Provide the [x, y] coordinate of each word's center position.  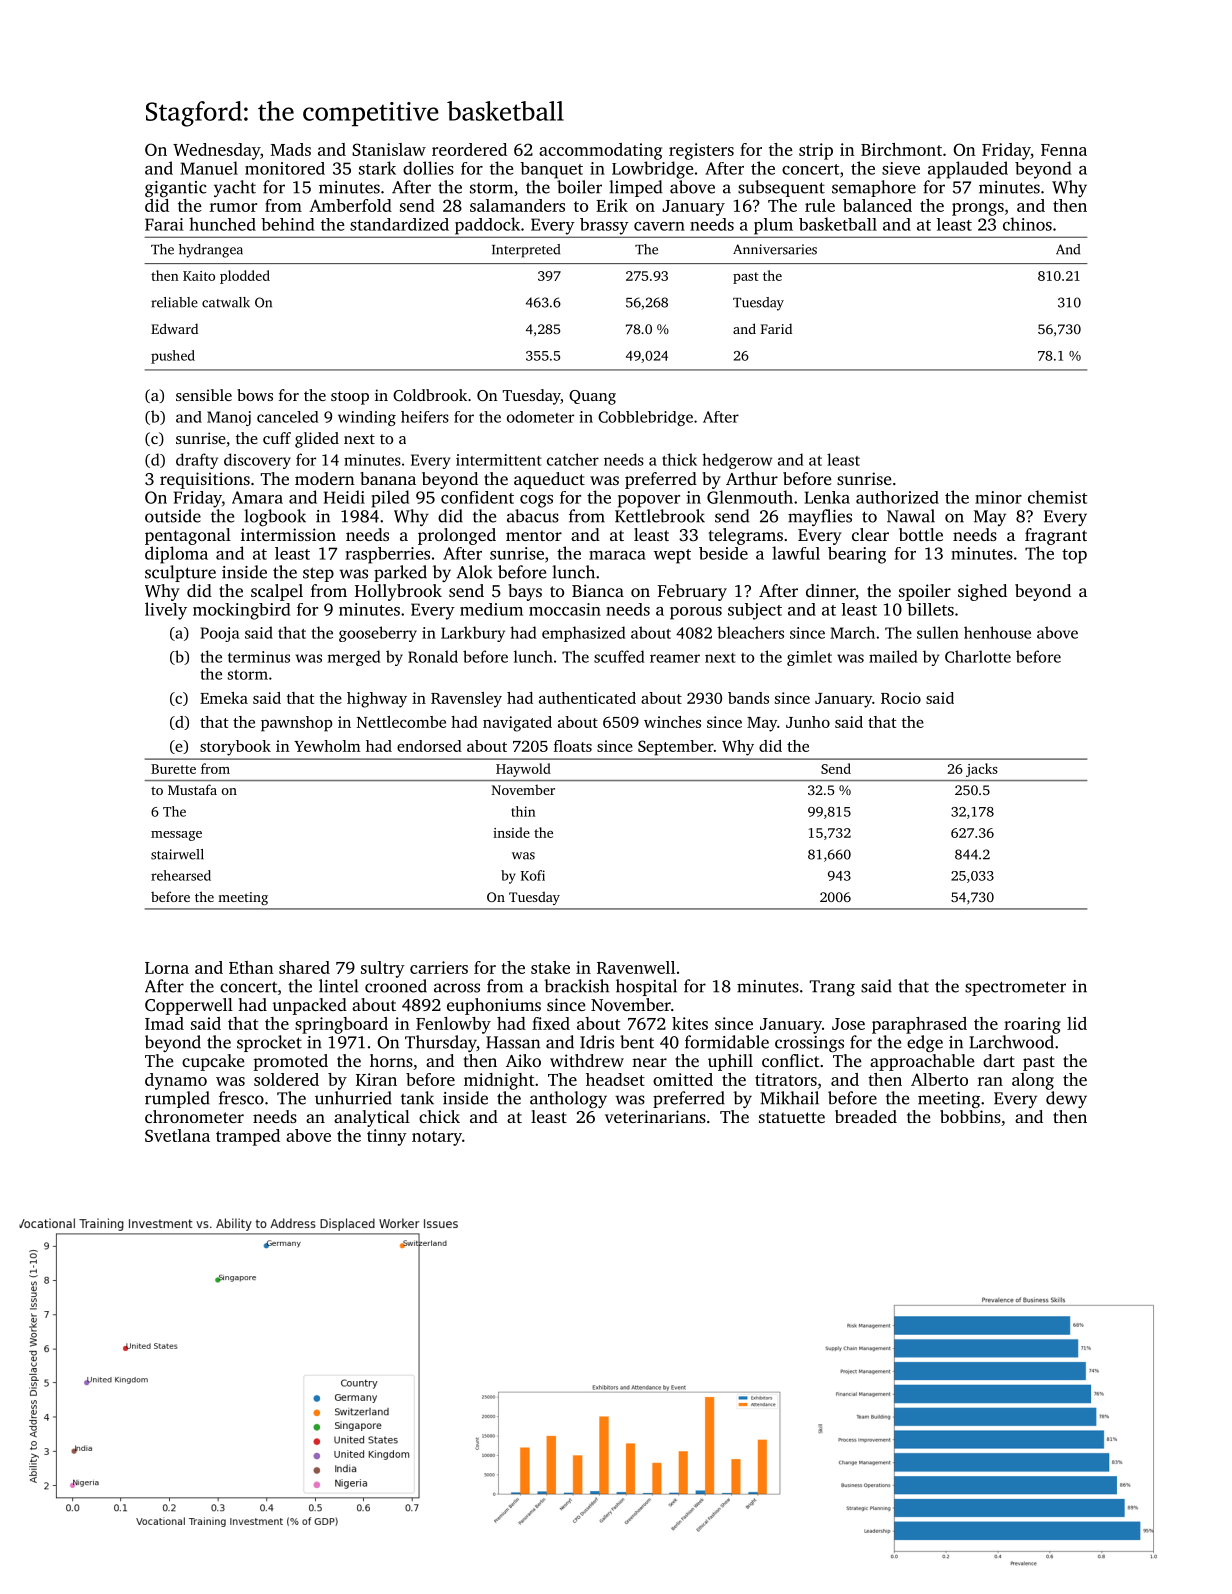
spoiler [925, 592]
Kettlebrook [660, 516]
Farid [776, 328]
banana [388, 478]
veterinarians [655, 1116]
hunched [222, 224]
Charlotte [978, 656]
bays [525, 592]
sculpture [180, 573]
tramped [248, 1137]
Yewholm [327, 746]
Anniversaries [775, 249]
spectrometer [1015, 988]
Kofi [533, 875]
